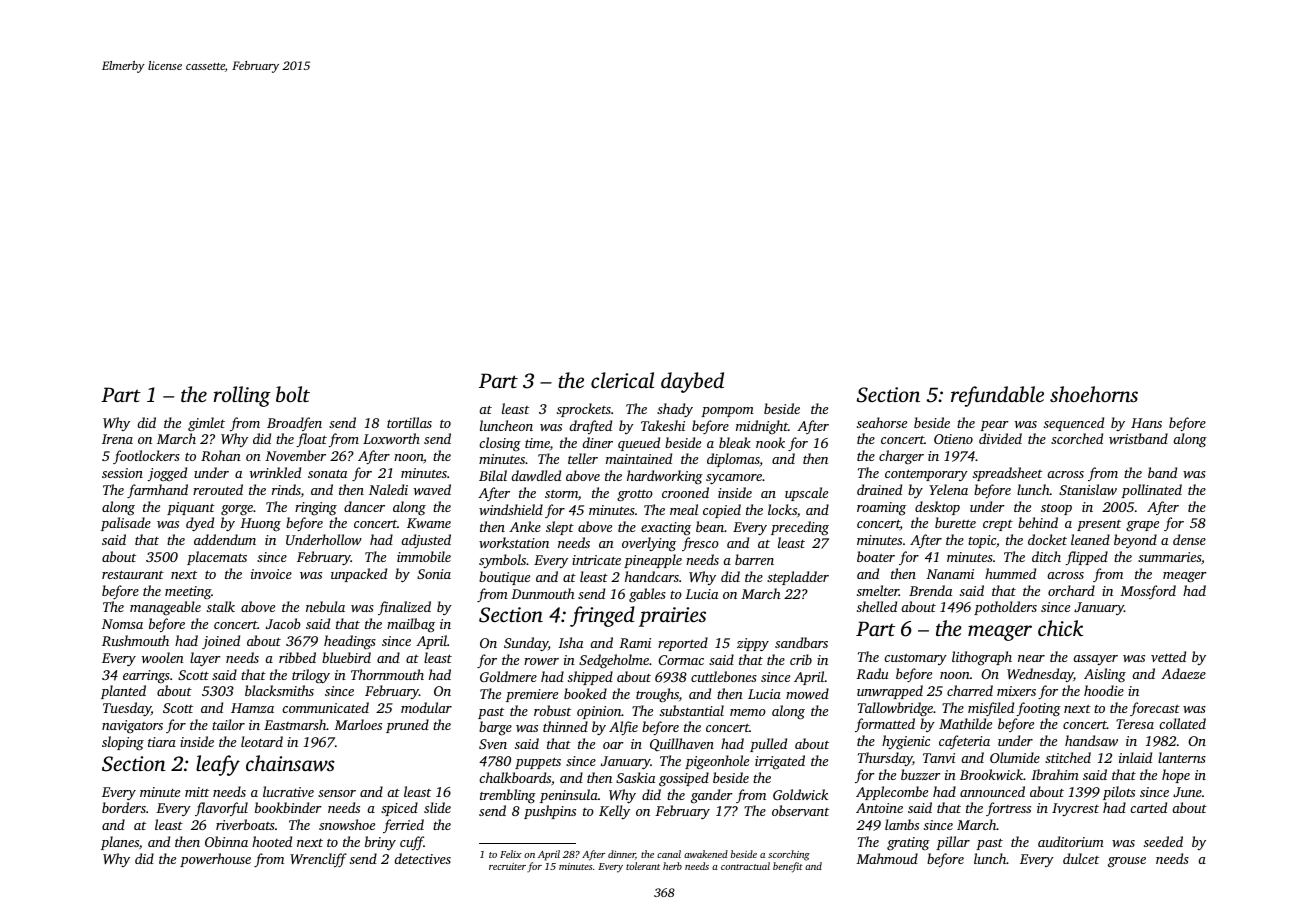 The height and width of the screenshot is (924, 1308). What do you see at coordinates (590, 427) in the screenshot?
I see `drafted` at bounding box center [590, 427].
